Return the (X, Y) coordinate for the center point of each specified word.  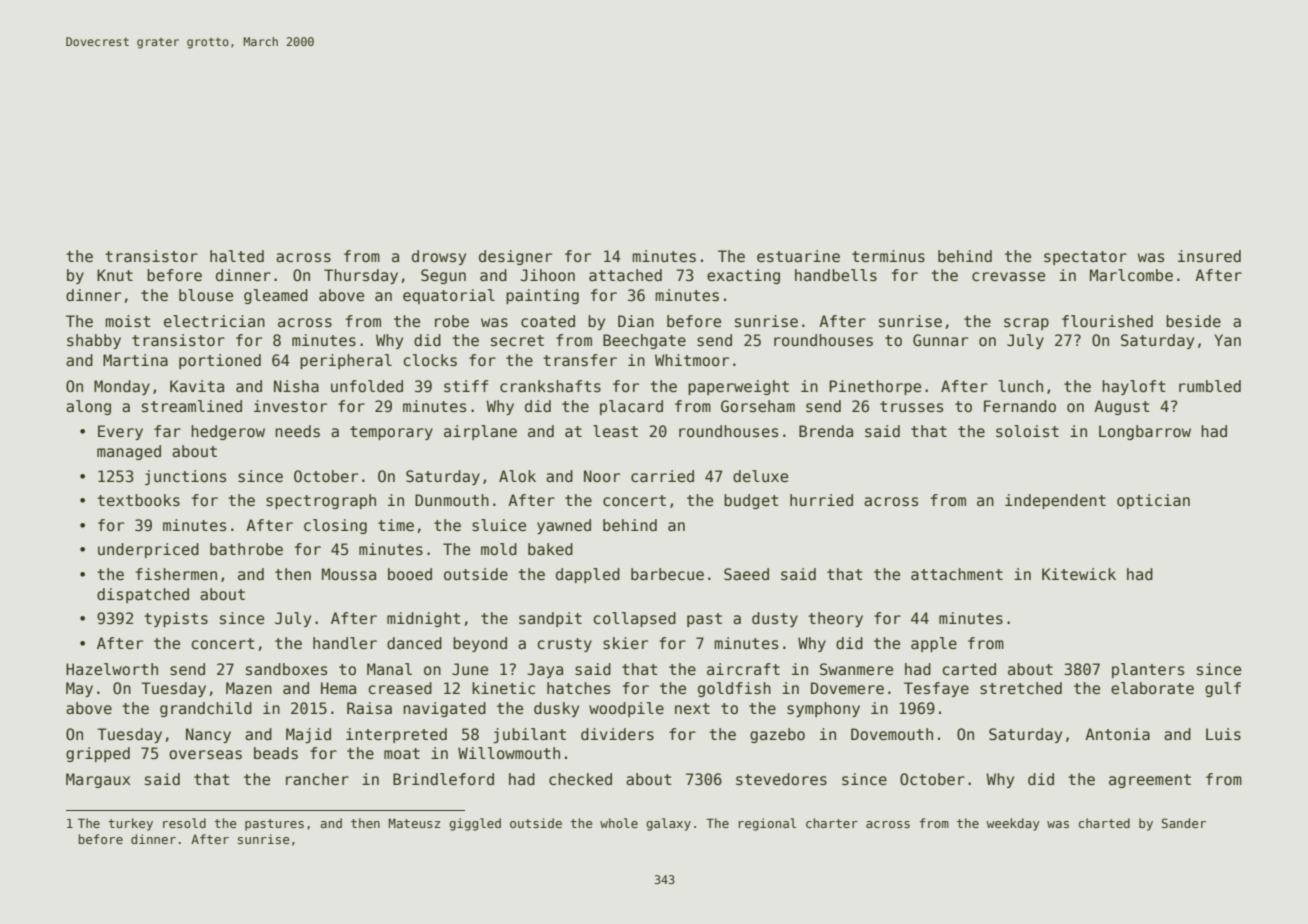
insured (1209, 256)
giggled (475, 824)
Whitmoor (692, 360)
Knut (115, 275)
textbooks (138, 500)
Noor (602, 476)
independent (1055, 501)
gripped (98, 754)
